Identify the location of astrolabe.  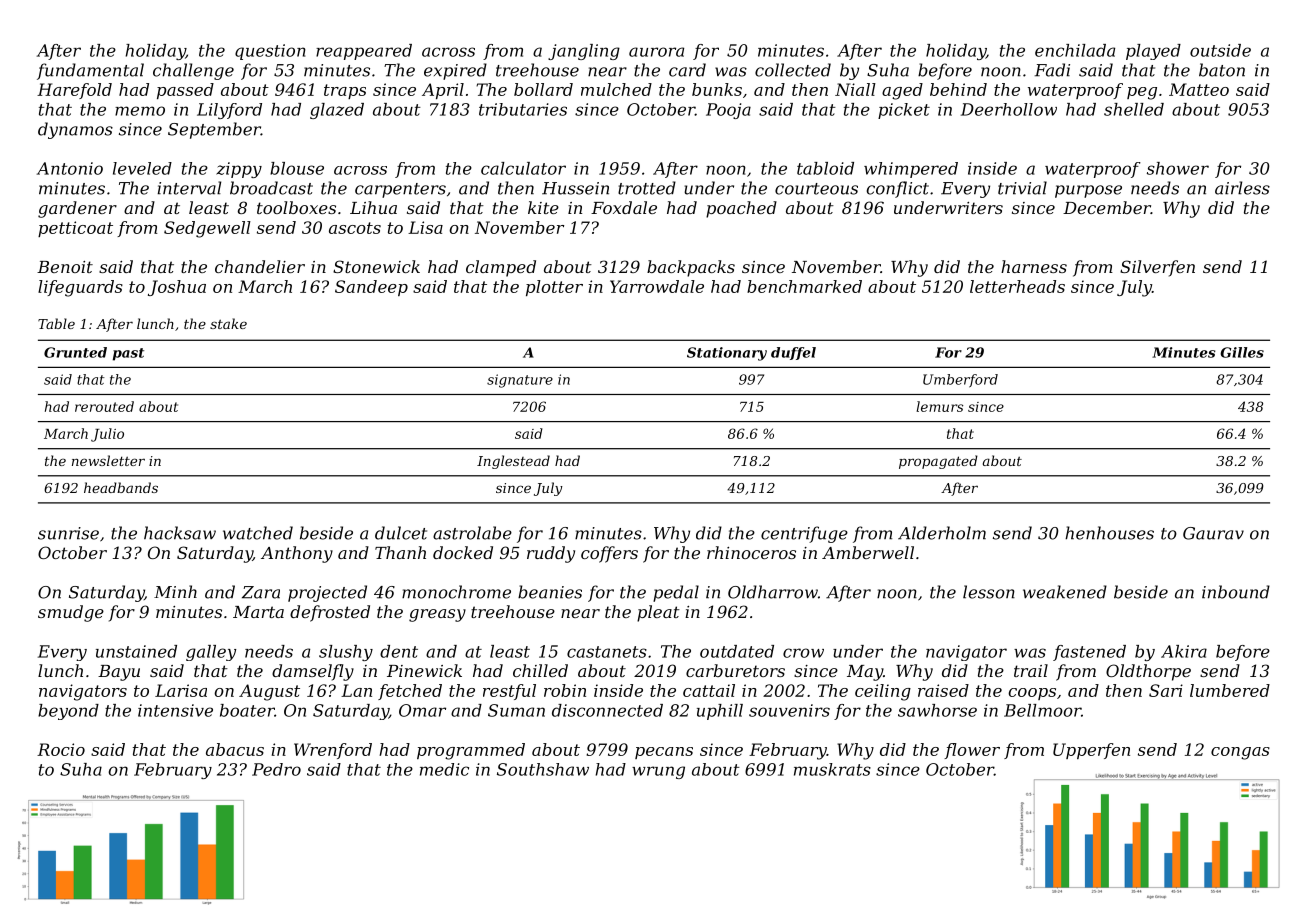
(472, 533).
